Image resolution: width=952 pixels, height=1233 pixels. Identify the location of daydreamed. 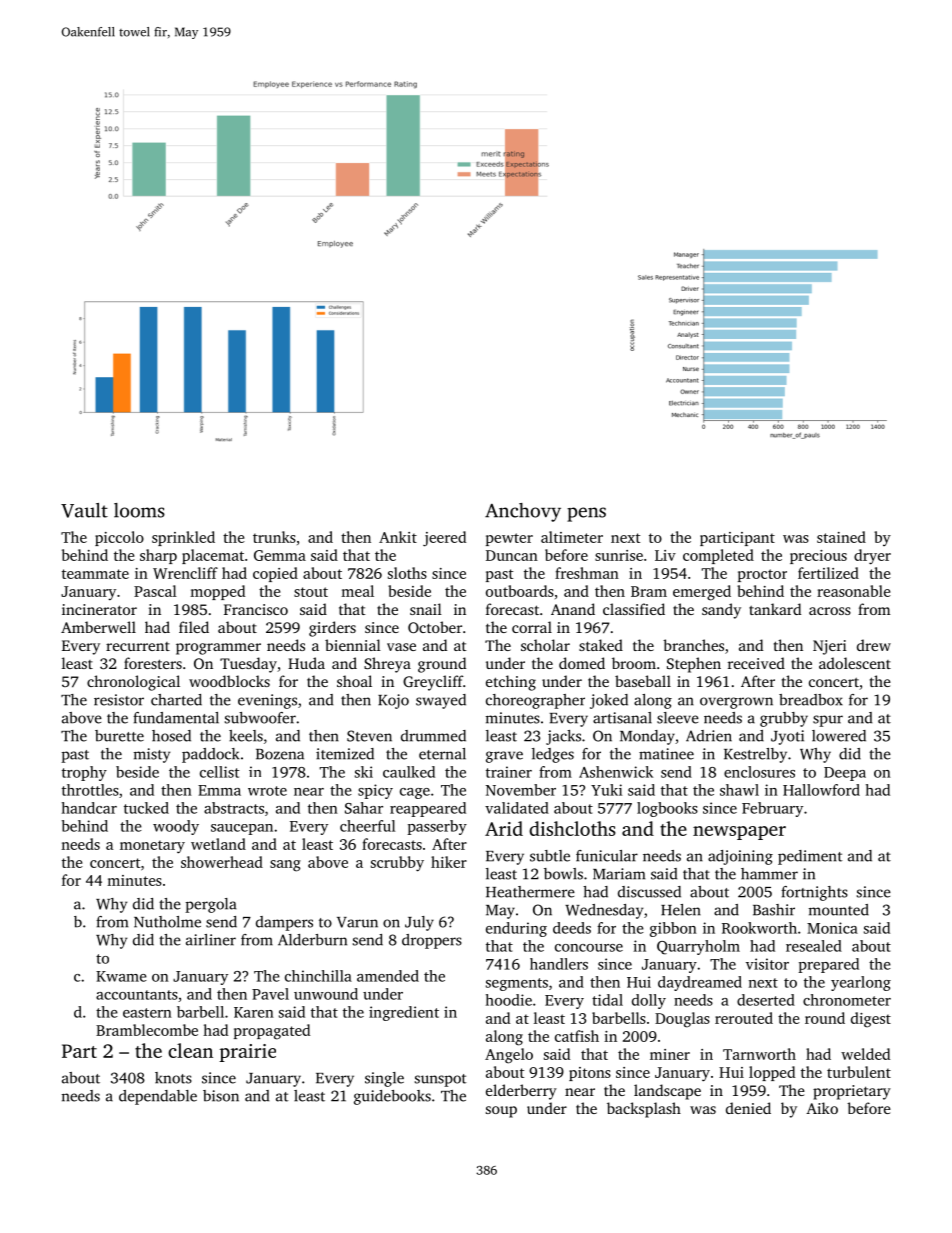
(700, 983).
